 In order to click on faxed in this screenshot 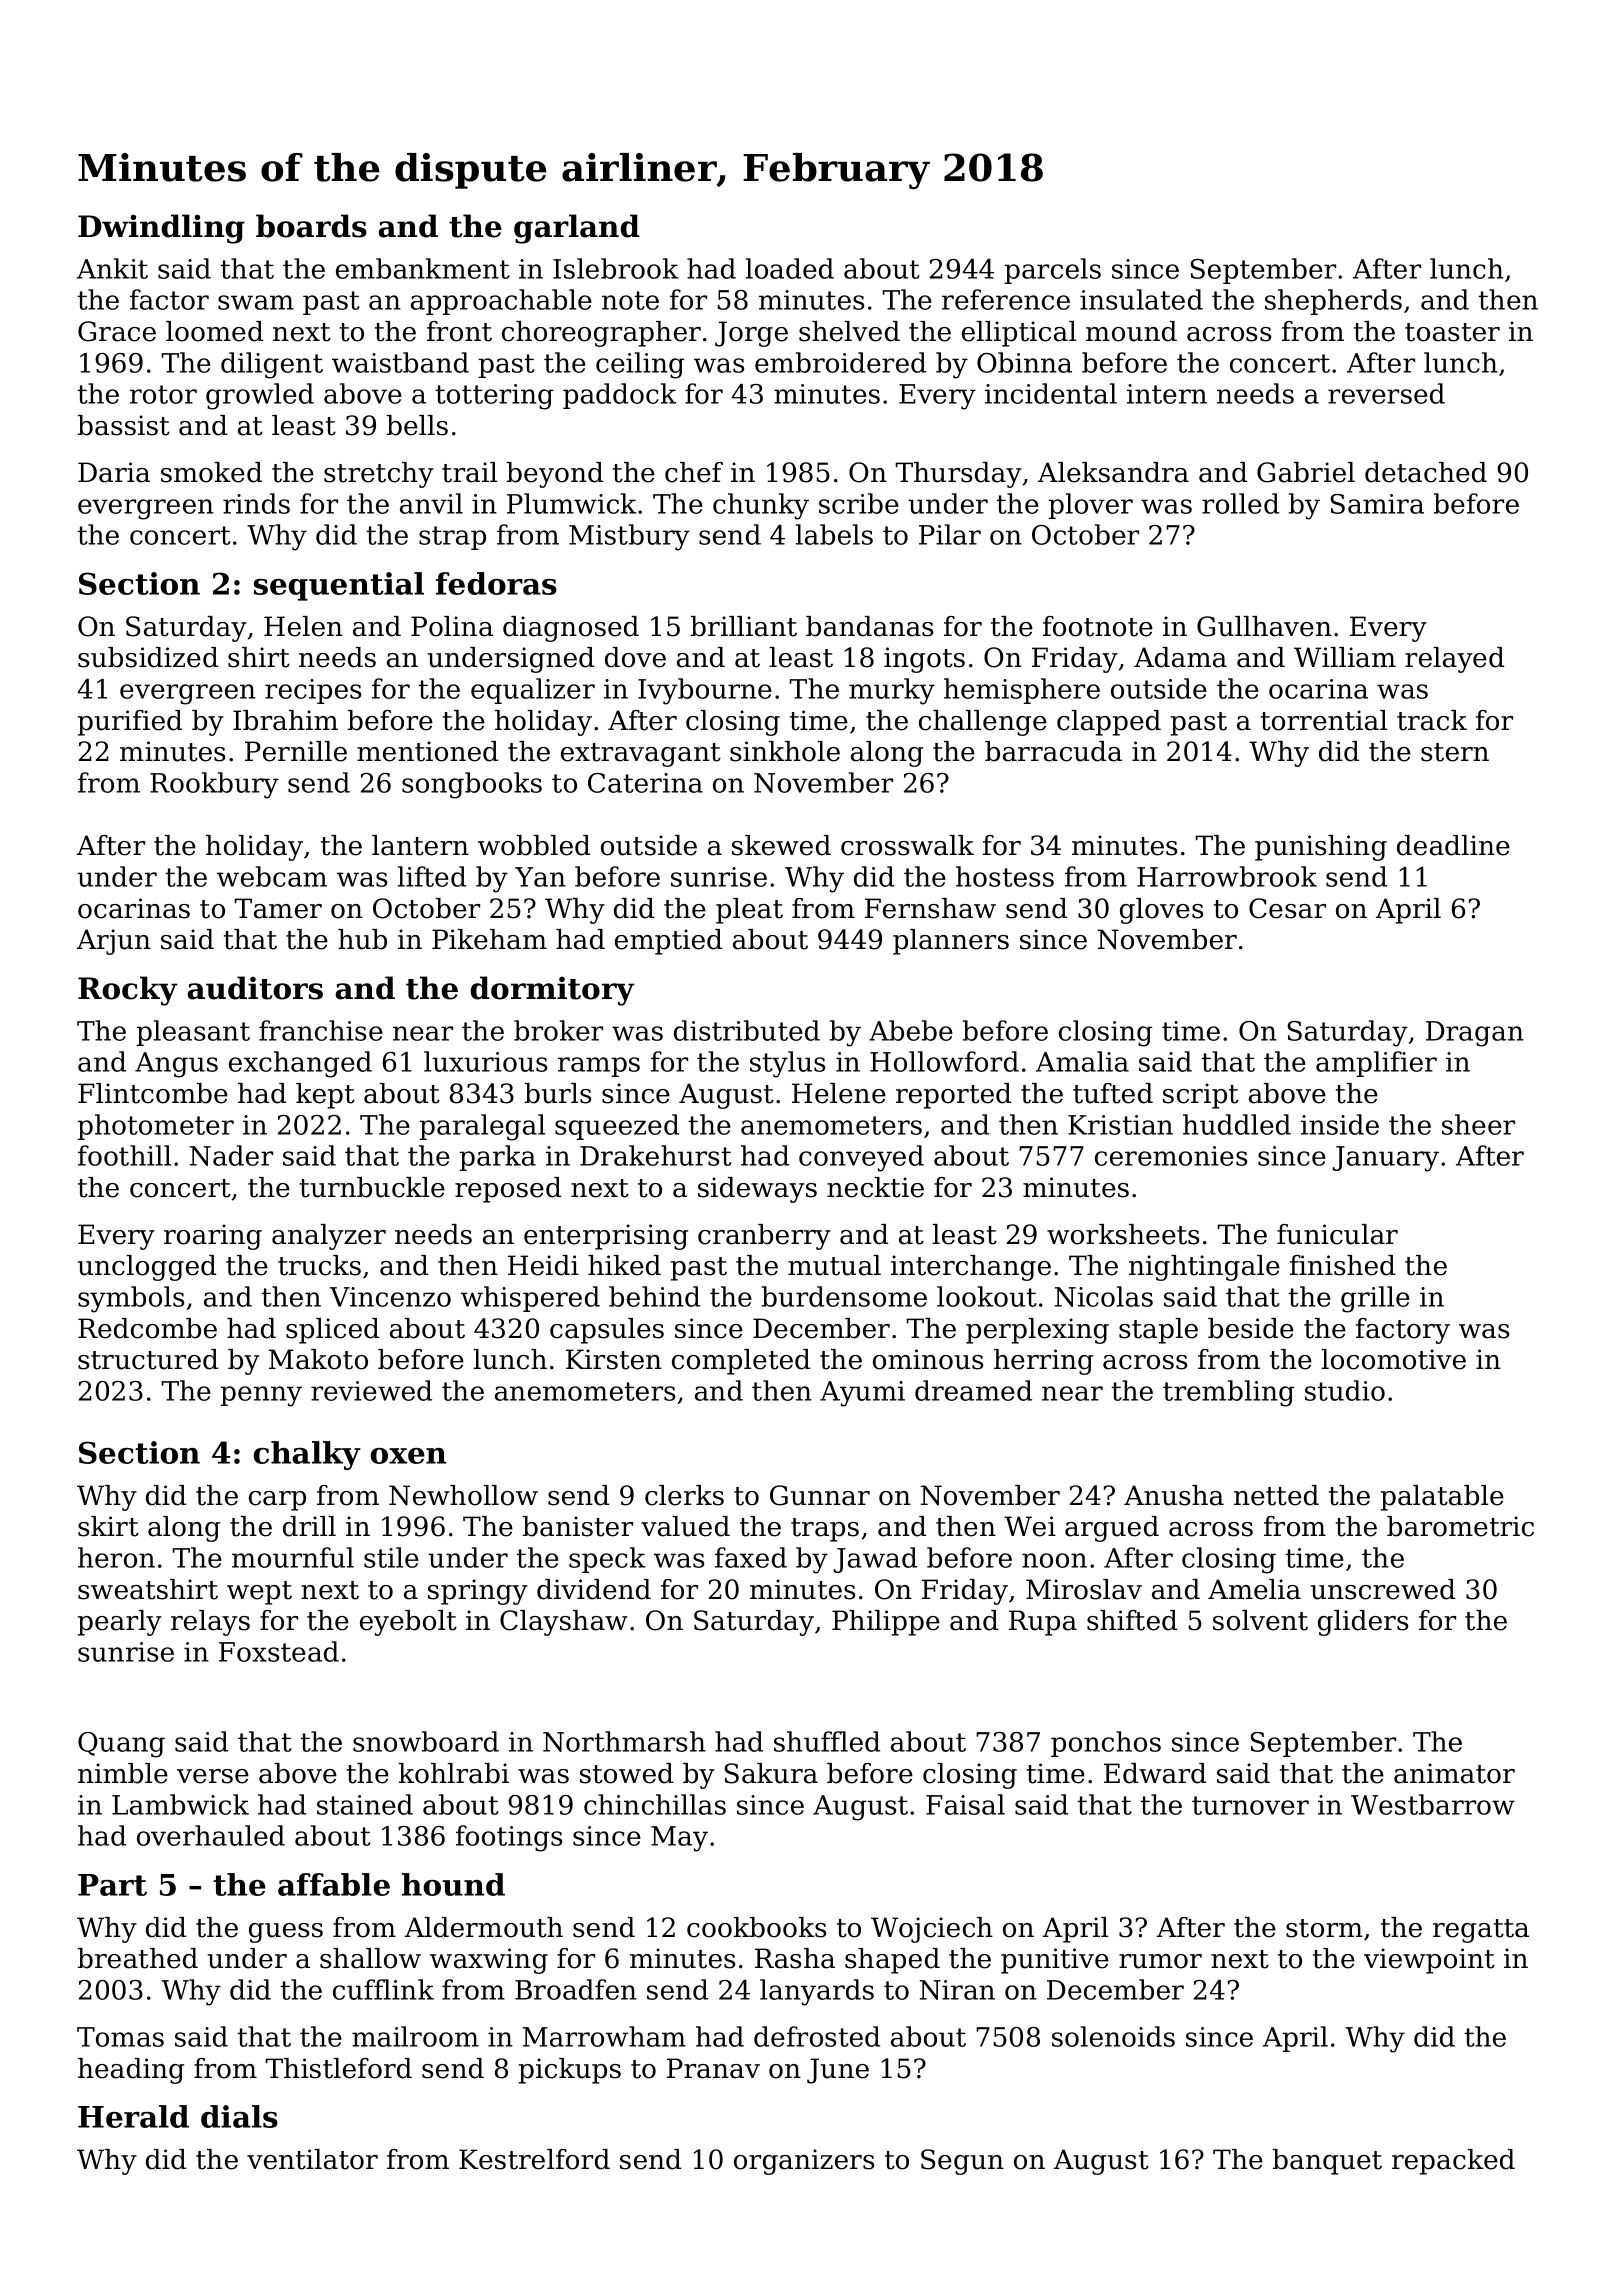, I will do `click(751, 1557)`.
